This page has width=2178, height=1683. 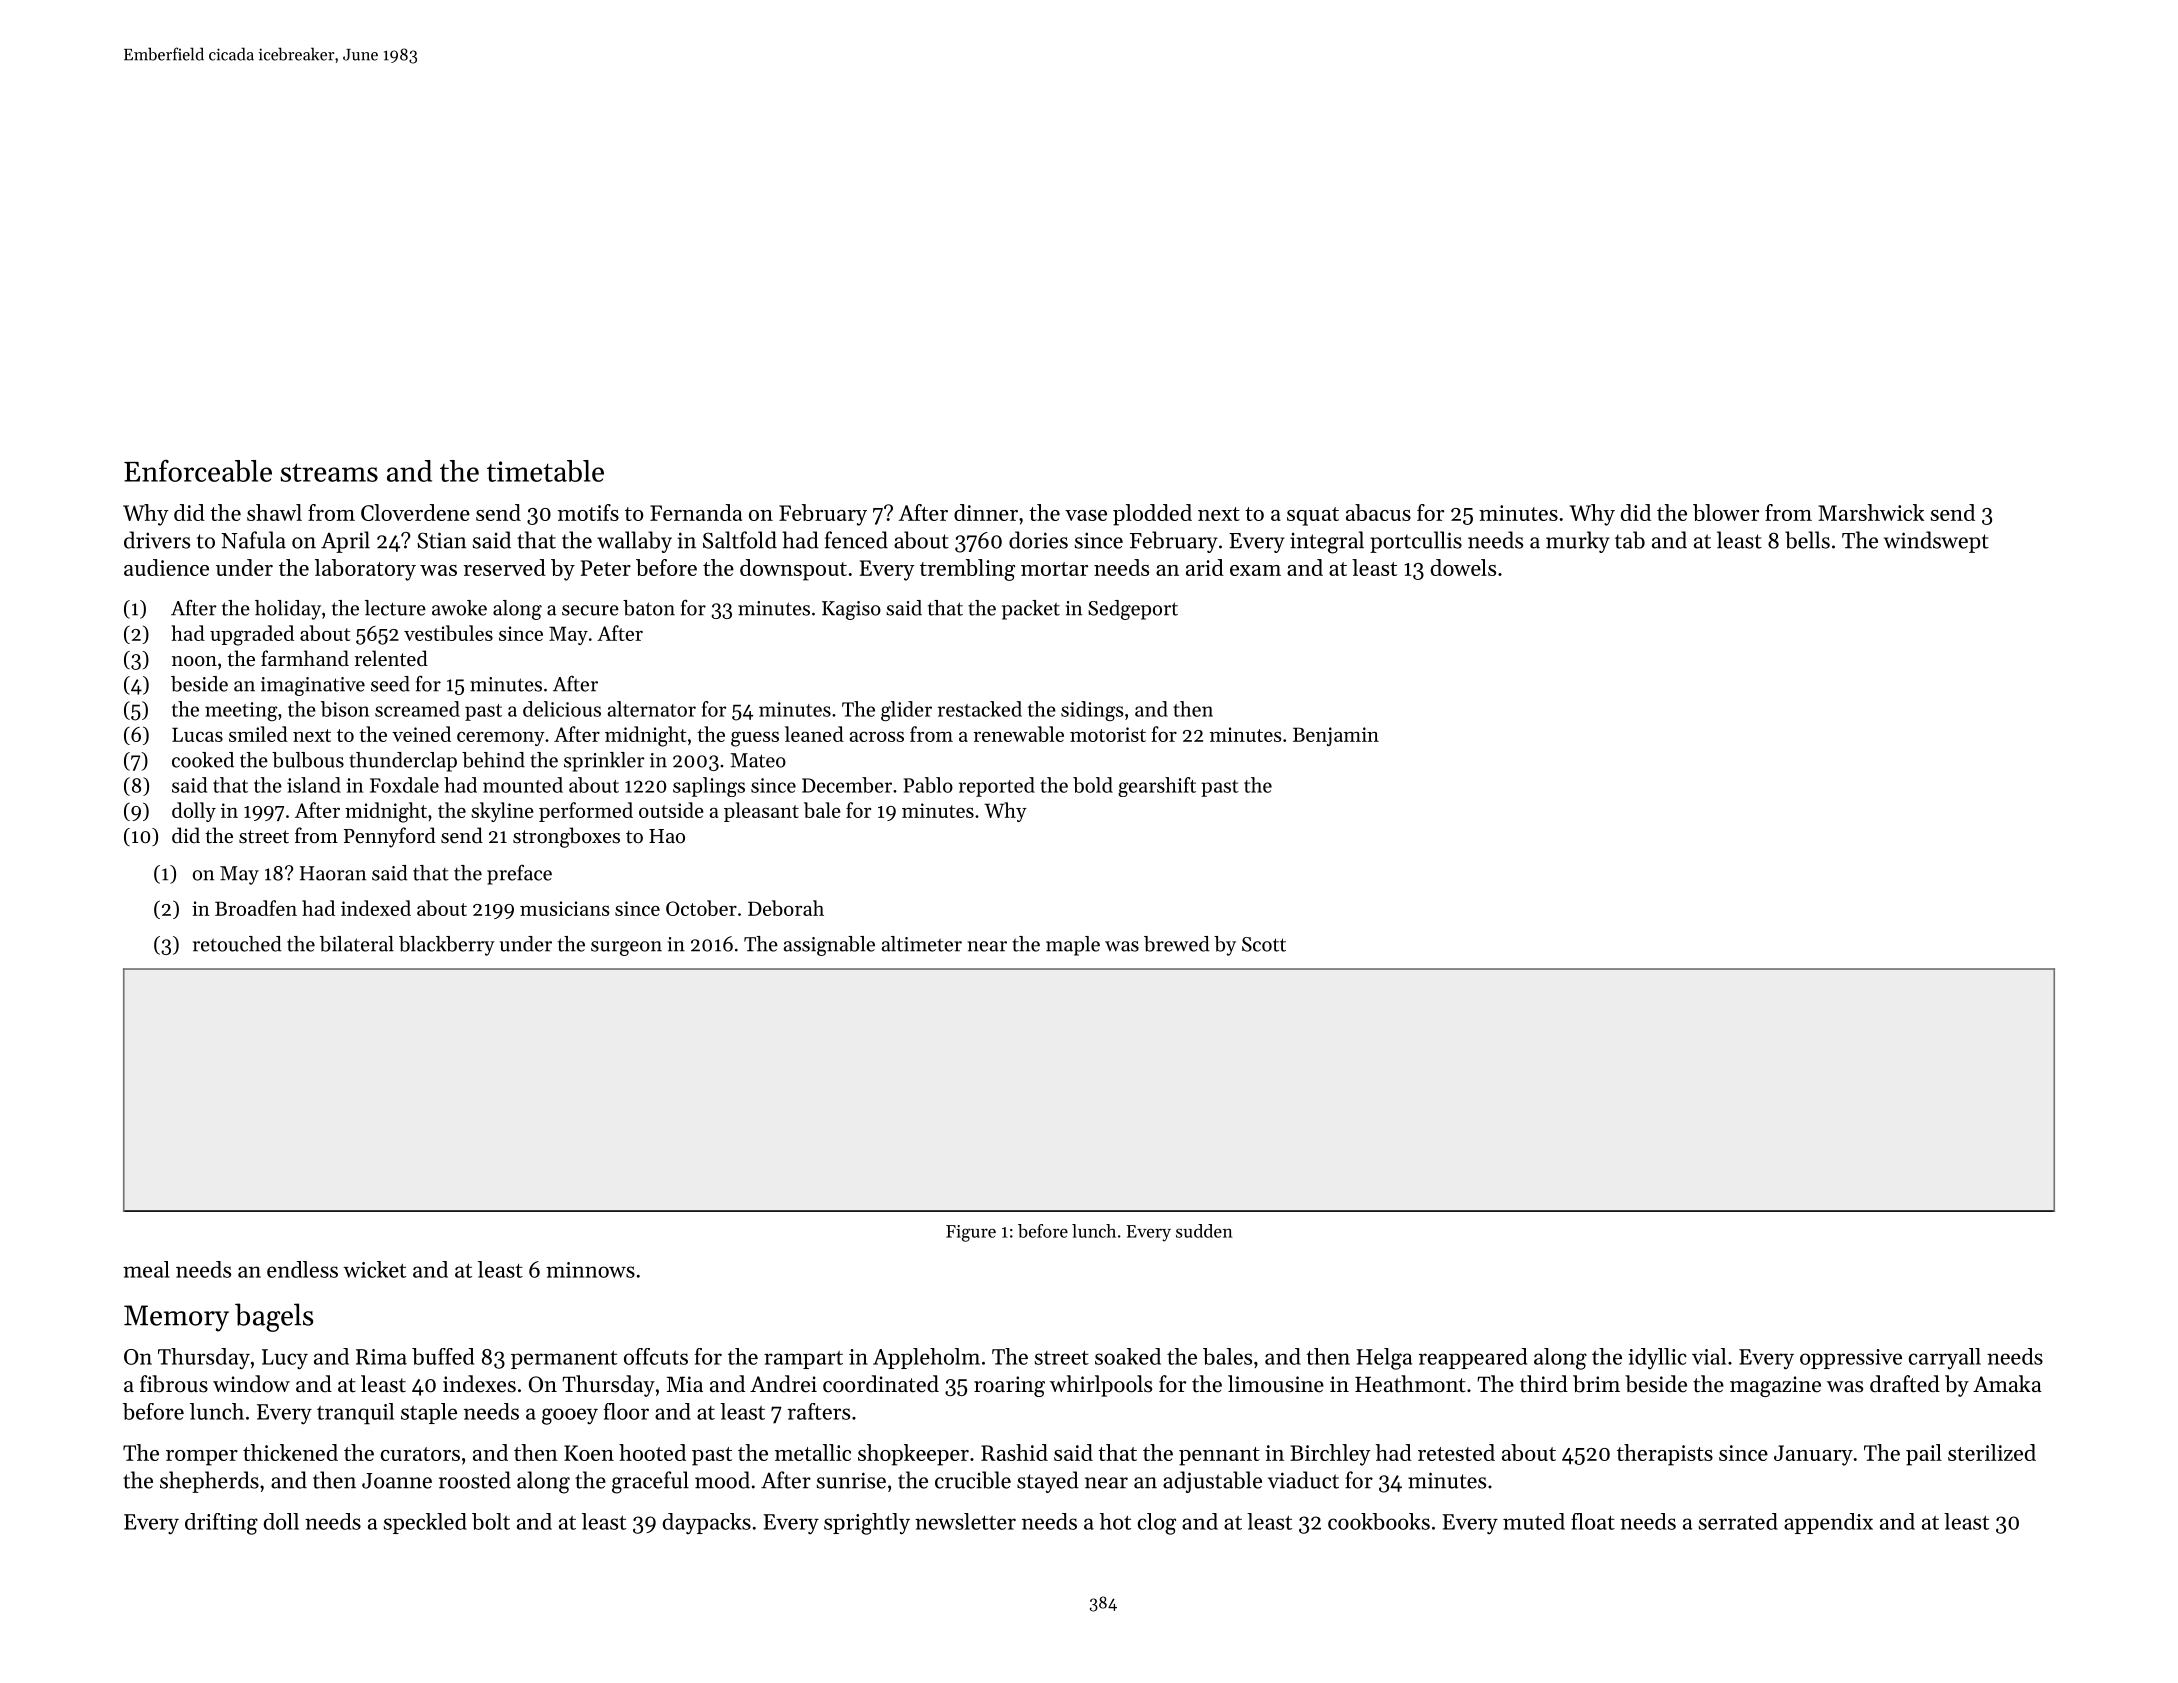 What do you see at coordinates (1336, 736) in the page?
I see `Benjamin` at bounding box center [1336, 736].
